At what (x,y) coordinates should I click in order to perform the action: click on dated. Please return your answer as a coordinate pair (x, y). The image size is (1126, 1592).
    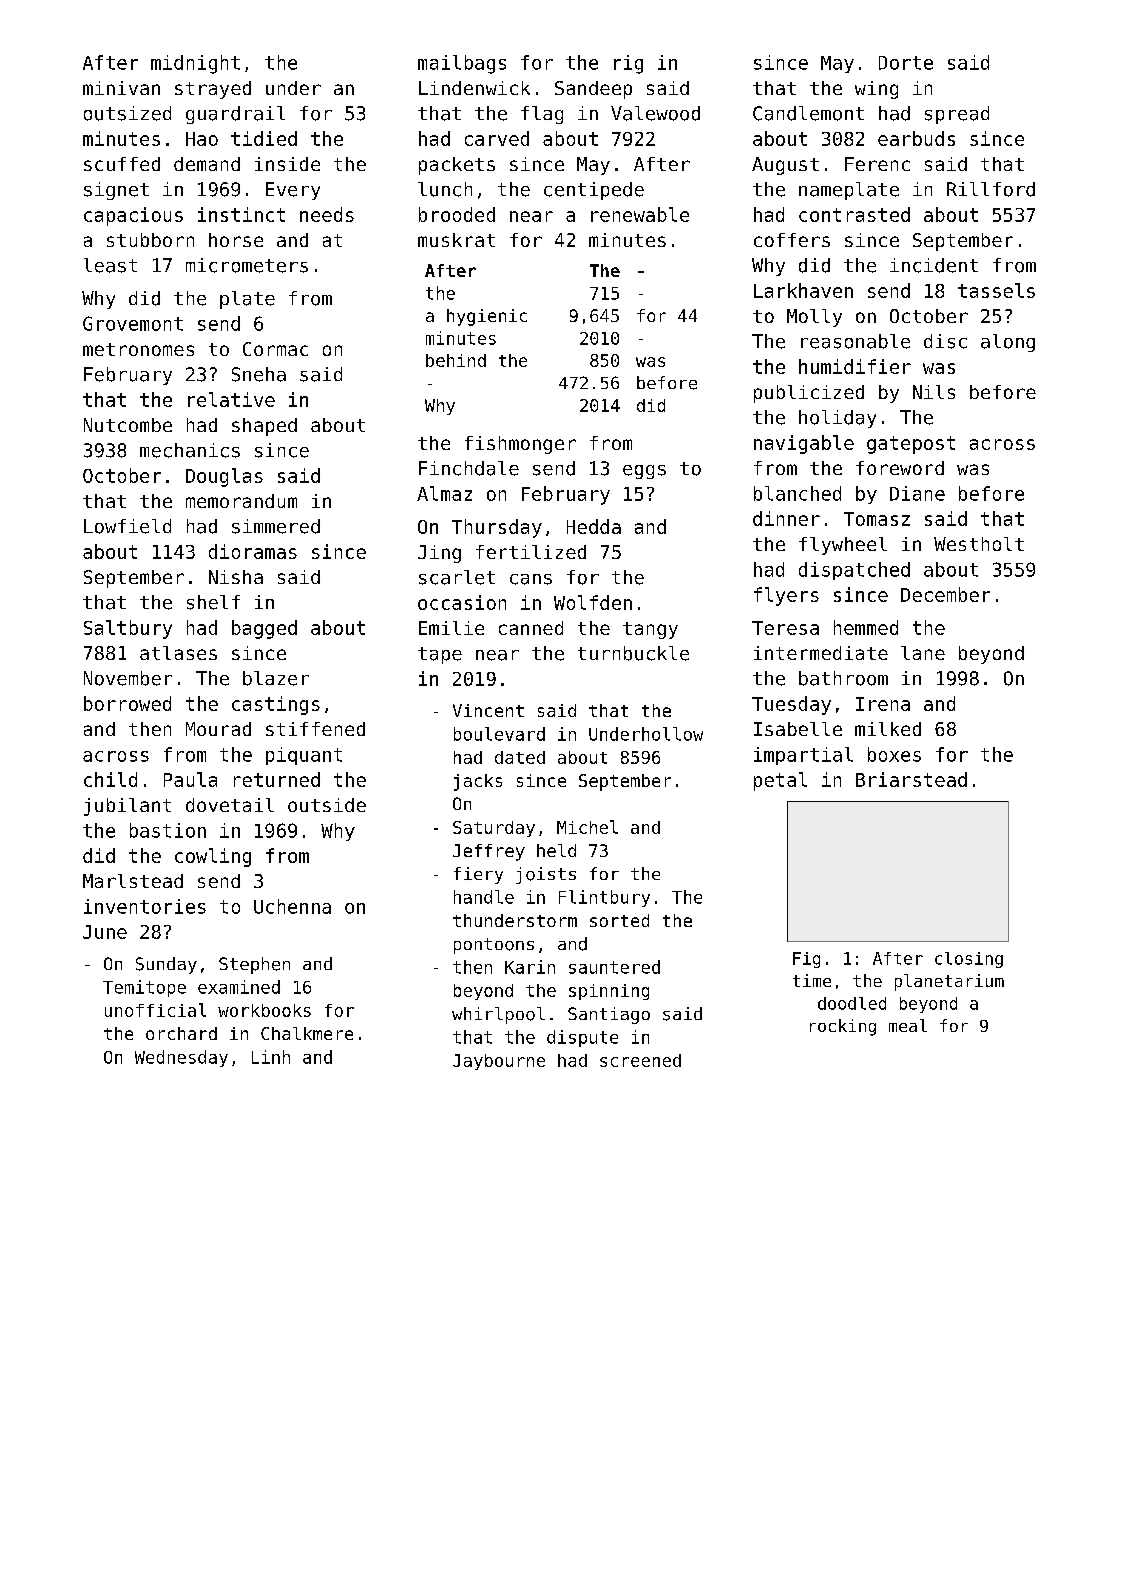
    Looking at the image, I should click on (520, 757).
